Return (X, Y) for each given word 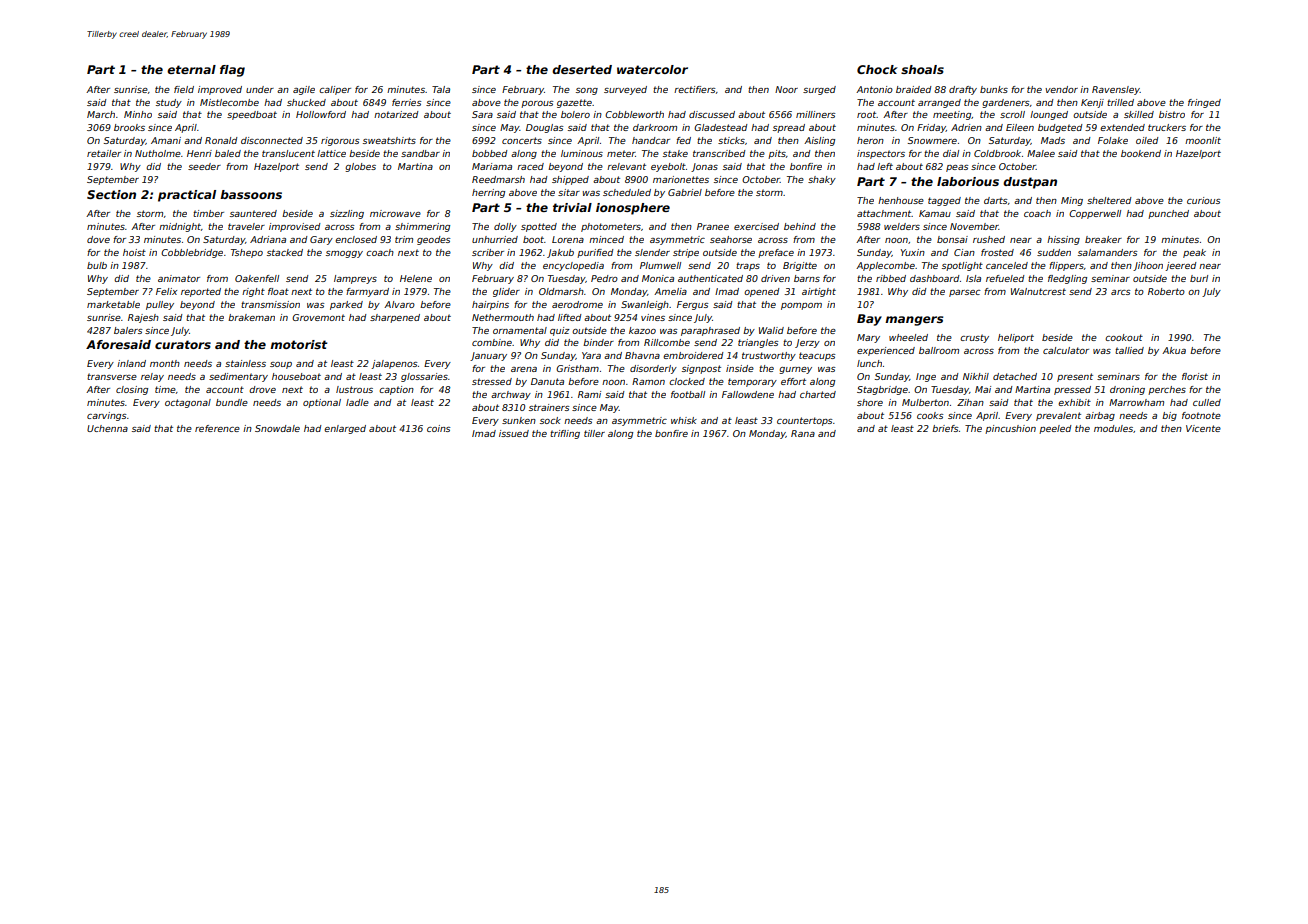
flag (232, 71)
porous (537, 104)
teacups (817, 356)
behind (800, 226)
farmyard (367, 292)
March (101, 114)
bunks (994, 89)
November (974, 226)
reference (217, 428)
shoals (922, 69)
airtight (819, 292)
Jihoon (1148, 266)
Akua (1174, 350)
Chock (877, 69)
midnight (180, 227)
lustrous (354, 389)
